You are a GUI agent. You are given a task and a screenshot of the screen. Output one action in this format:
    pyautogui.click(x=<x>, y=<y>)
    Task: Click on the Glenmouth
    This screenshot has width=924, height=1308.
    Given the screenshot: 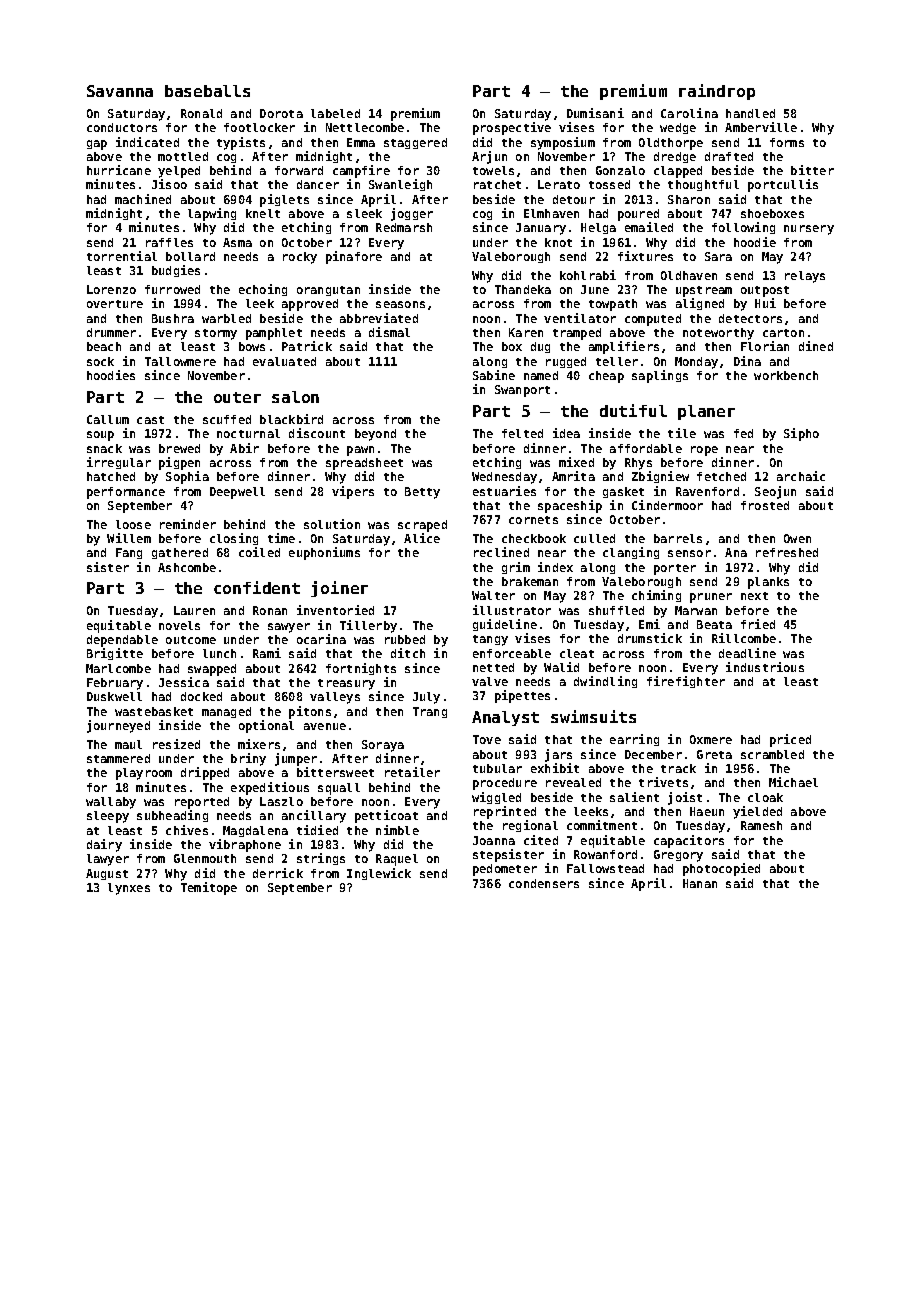 What is the action you would take?
    pyautogui.click(x=205, y=858)
